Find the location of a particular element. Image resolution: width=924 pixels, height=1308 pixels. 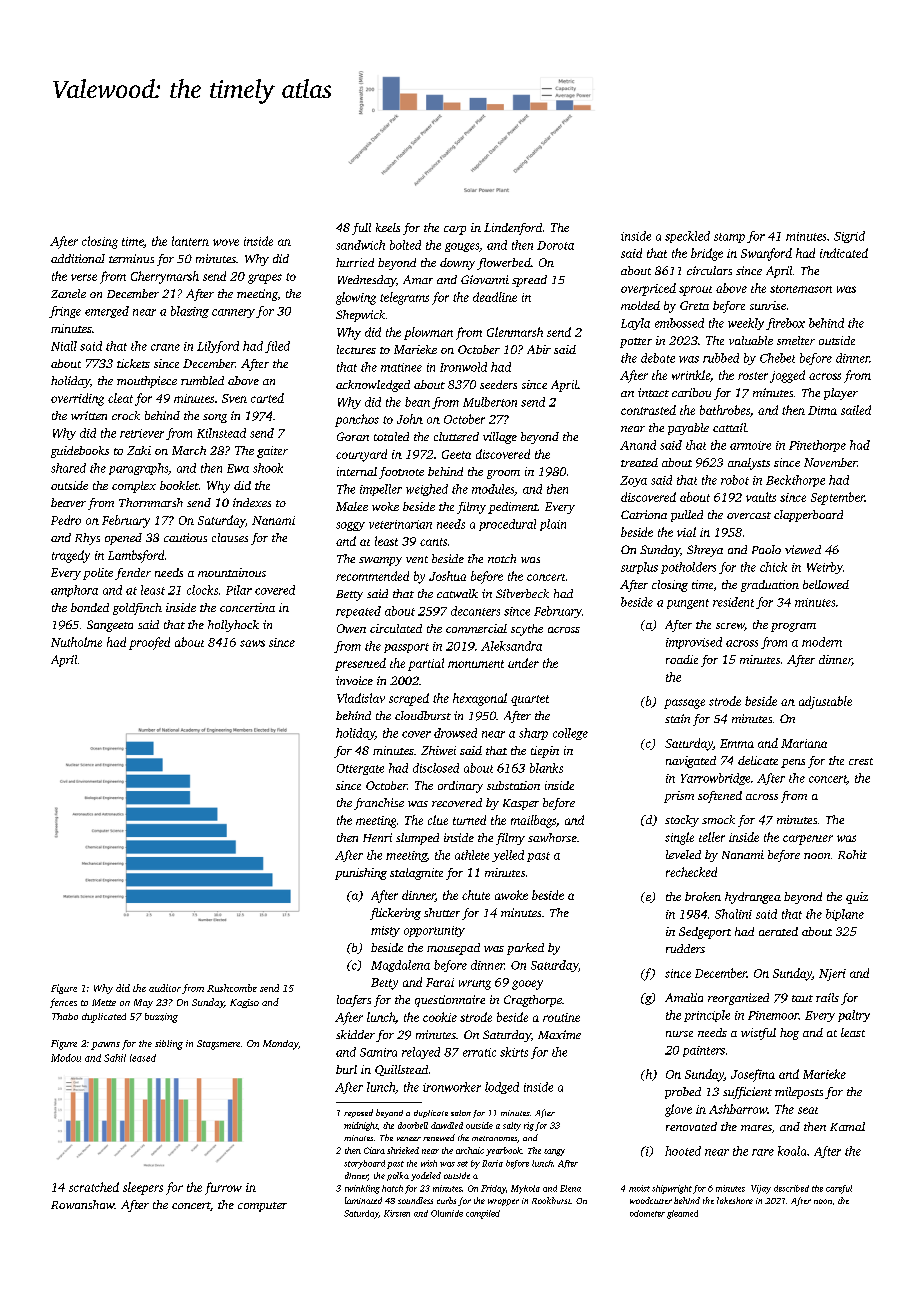

firebox is located at coordinates (785, 324).
